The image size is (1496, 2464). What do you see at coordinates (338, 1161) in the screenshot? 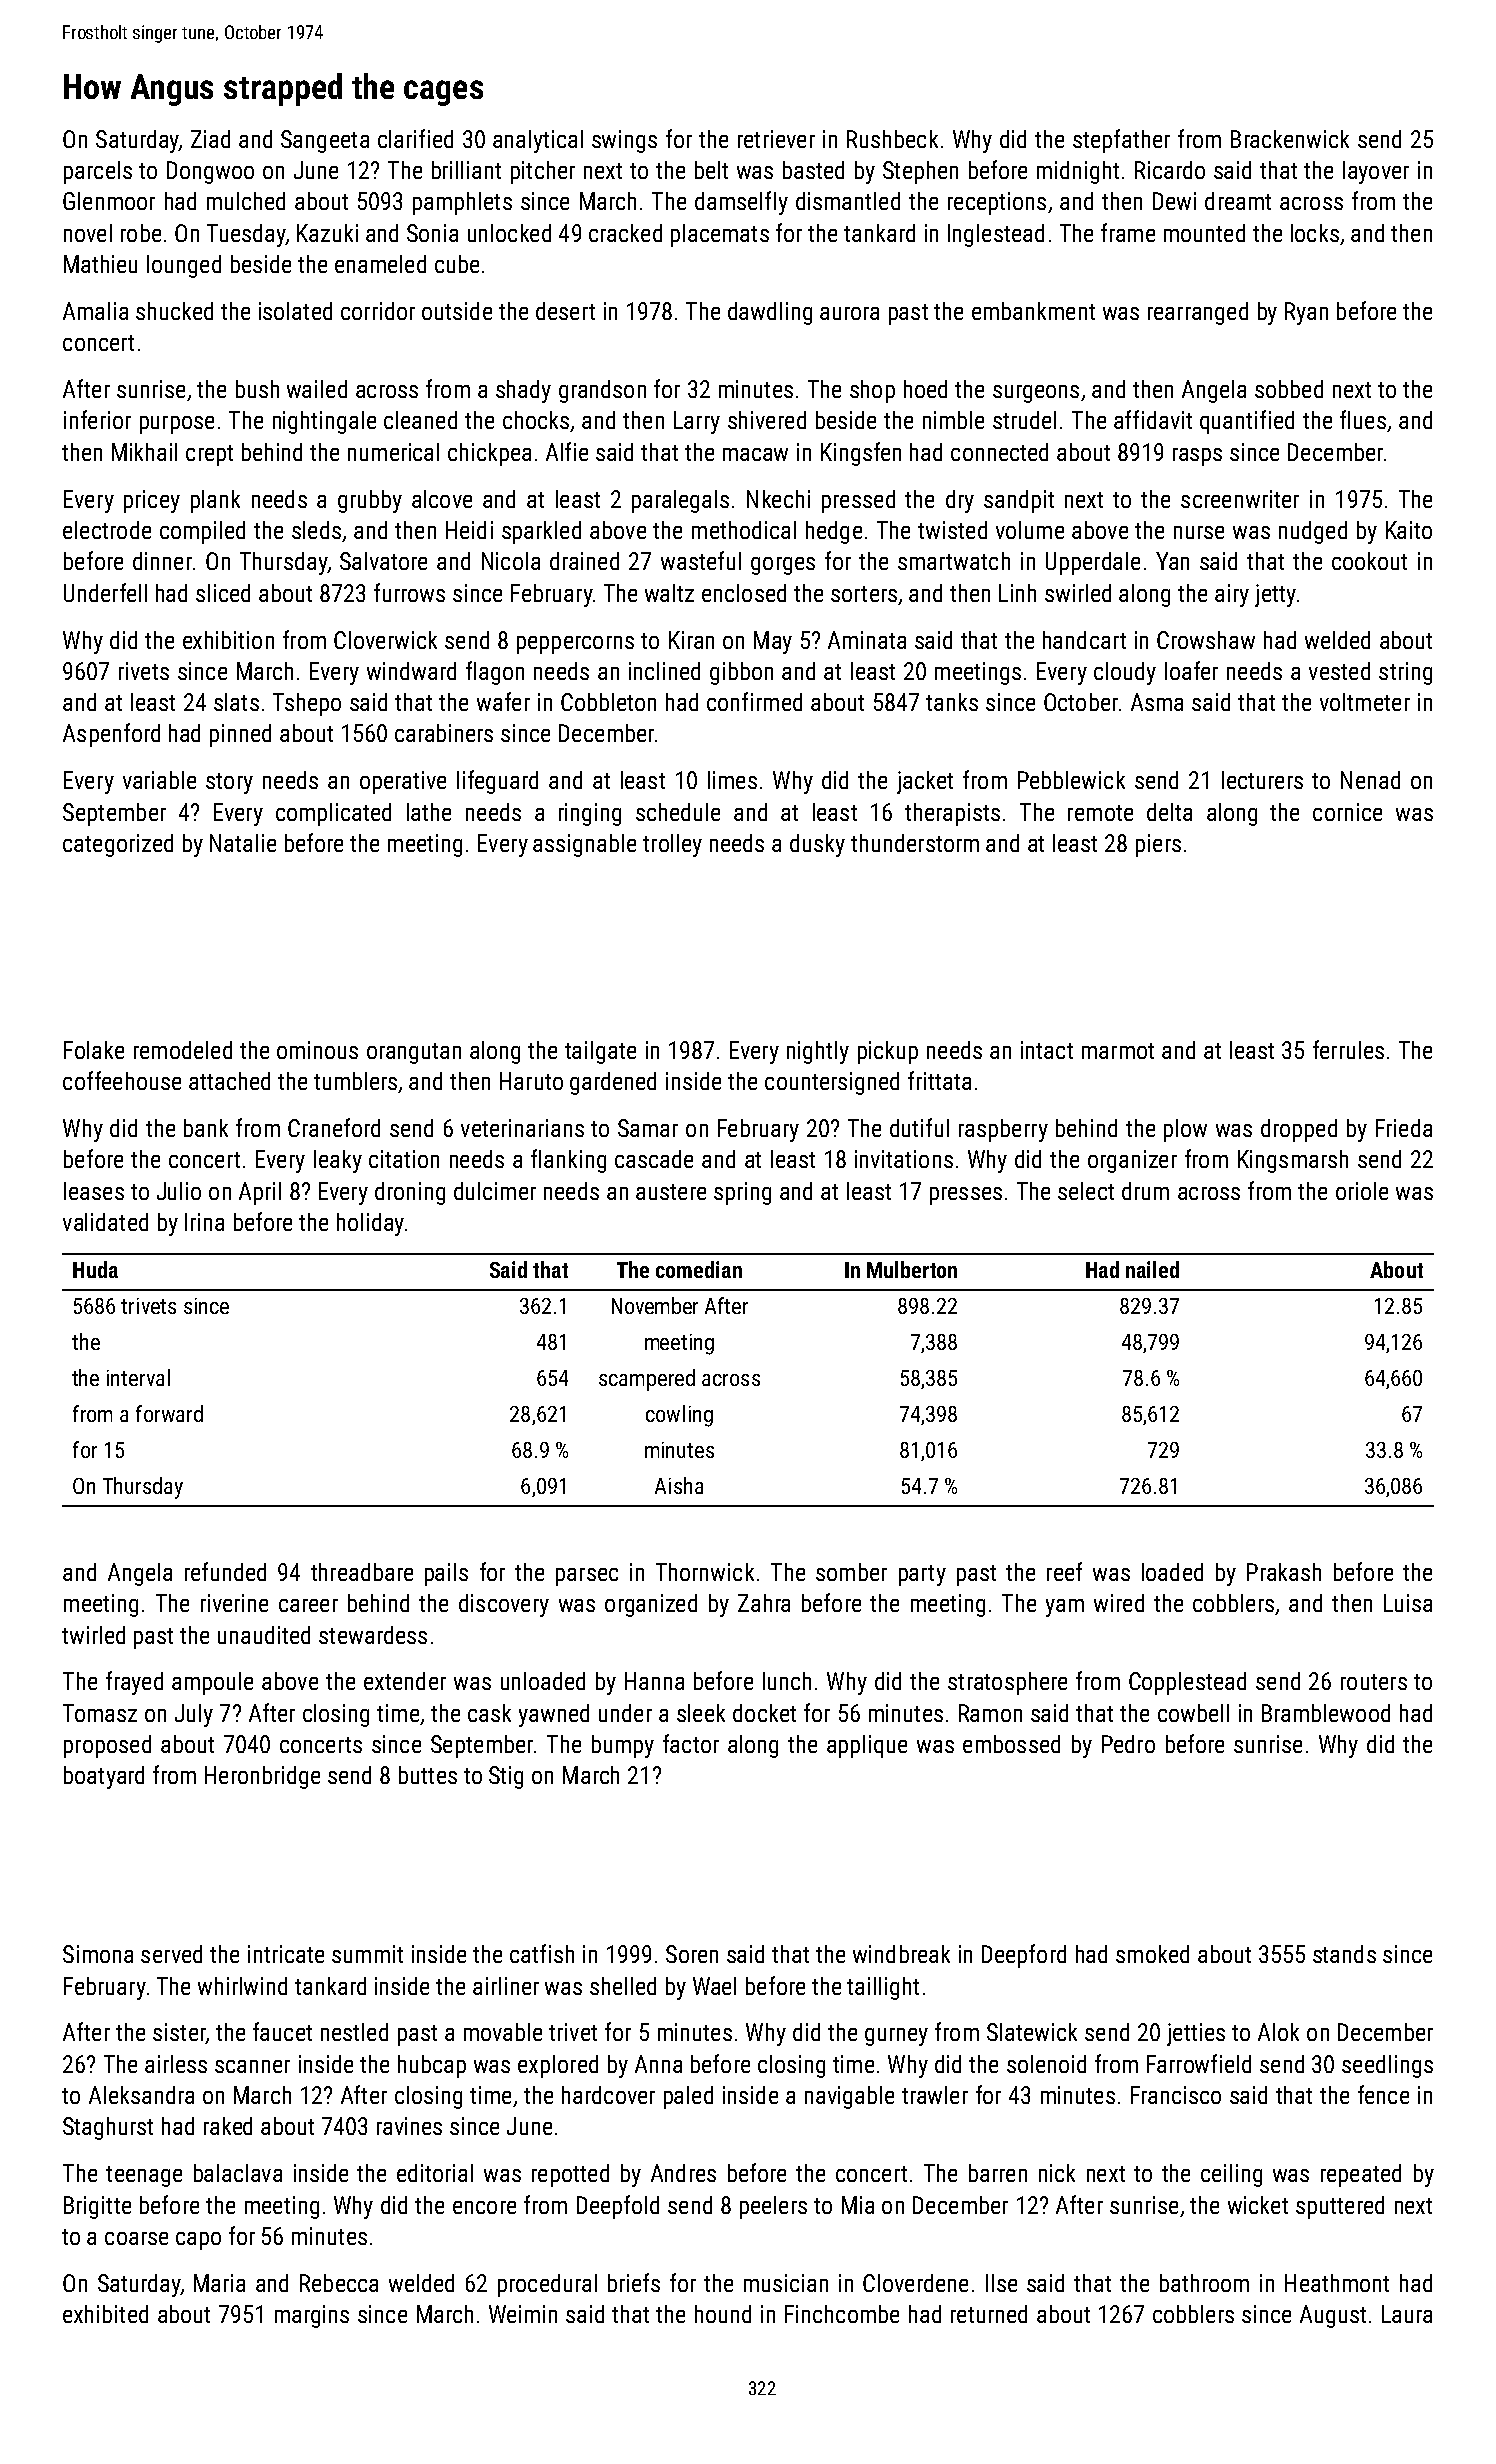
I see `leaky` at bounding box center [338, 1161].
